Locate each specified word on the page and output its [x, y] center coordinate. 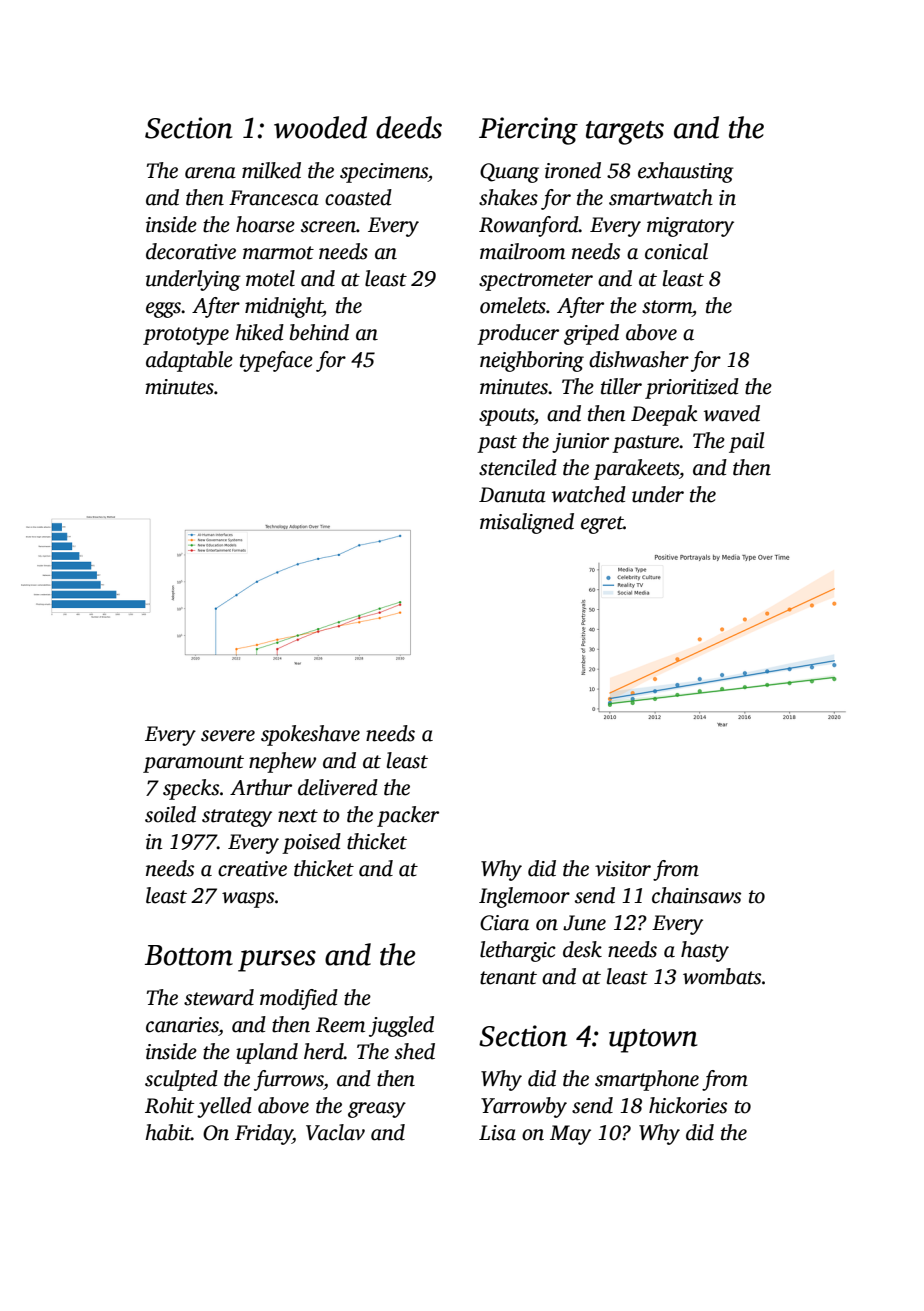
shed [415, 1051]
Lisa [497, 1133]
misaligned [527, 523]
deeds [409, 127]
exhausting [686, 172]
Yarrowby [524, 1107]
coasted [358, 197]
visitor [623, 869]
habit [168, 1132]
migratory [690, 227]
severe [228, 736]
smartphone [647, 1080]
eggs [163, 310]
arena [210, 173]
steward [219, 997]
